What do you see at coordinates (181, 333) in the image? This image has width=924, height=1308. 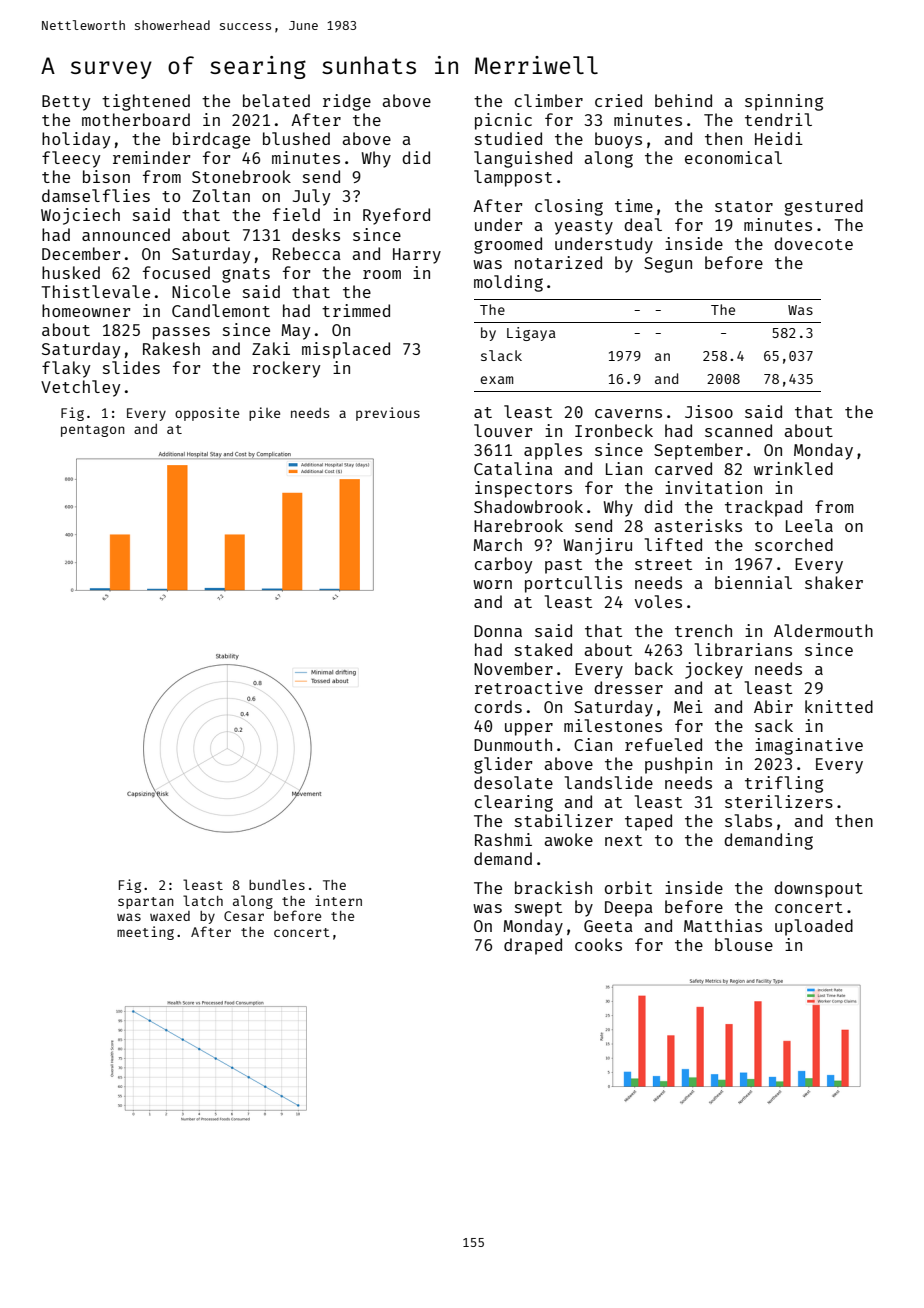 I see `passes` at bounding box center [181, 333].
